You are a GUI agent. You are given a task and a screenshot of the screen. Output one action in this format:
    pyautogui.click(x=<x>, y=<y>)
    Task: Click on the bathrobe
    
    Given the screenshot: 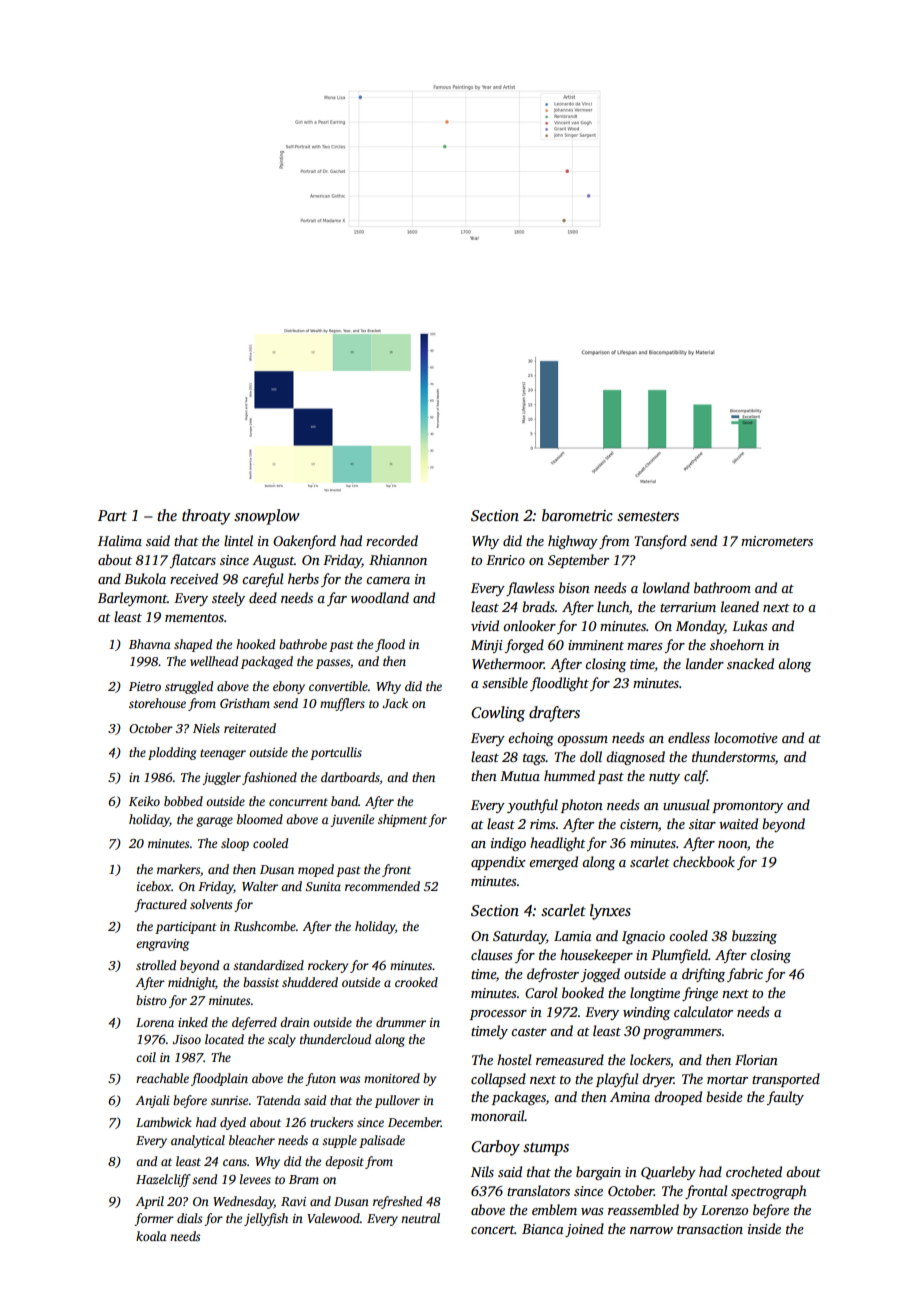 What is the action you would take?
    pyautogui.click(x=303, y=644)
